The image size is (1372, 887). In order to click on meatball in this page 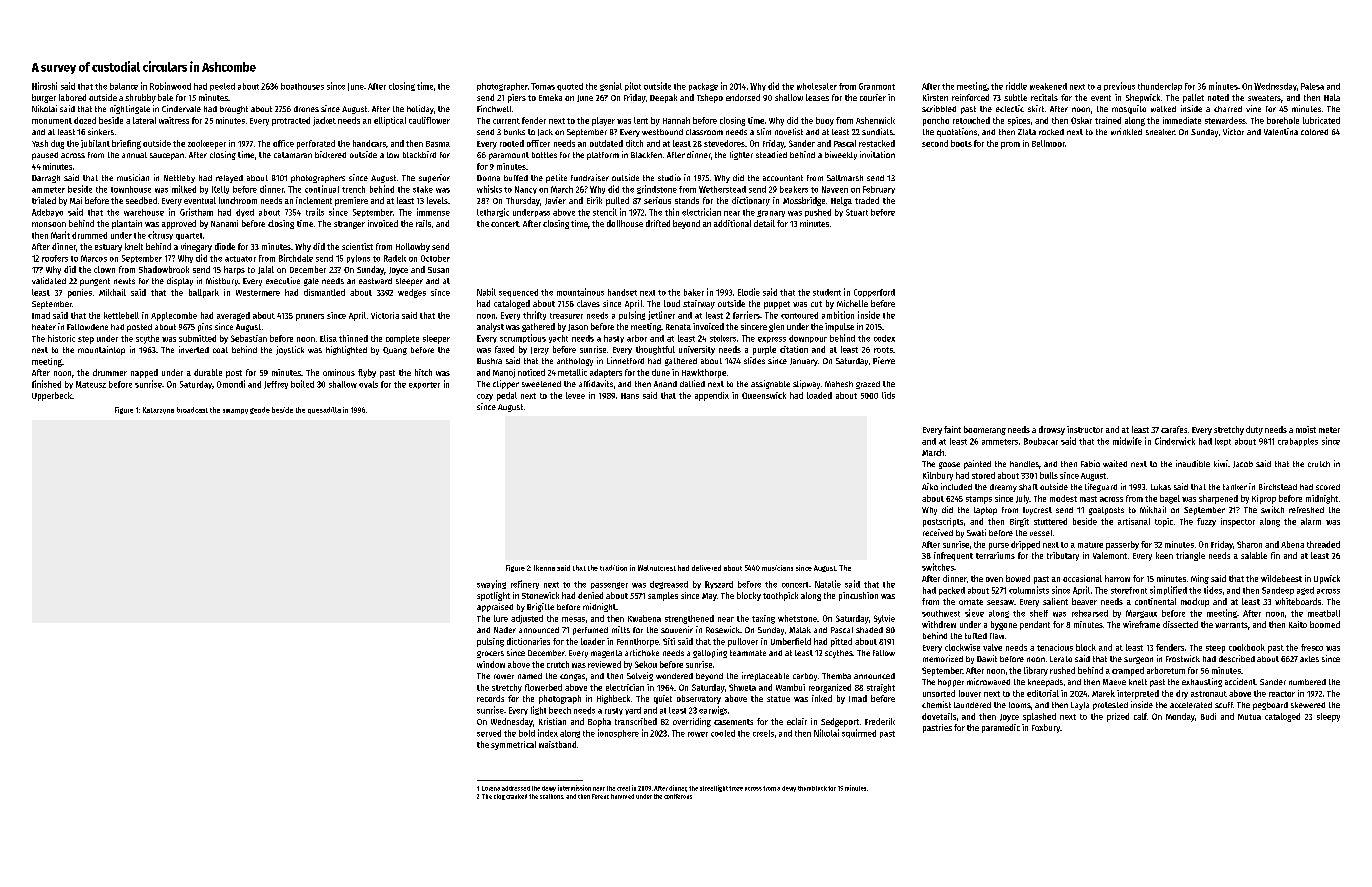, I will do `click(1324, 613)`.
